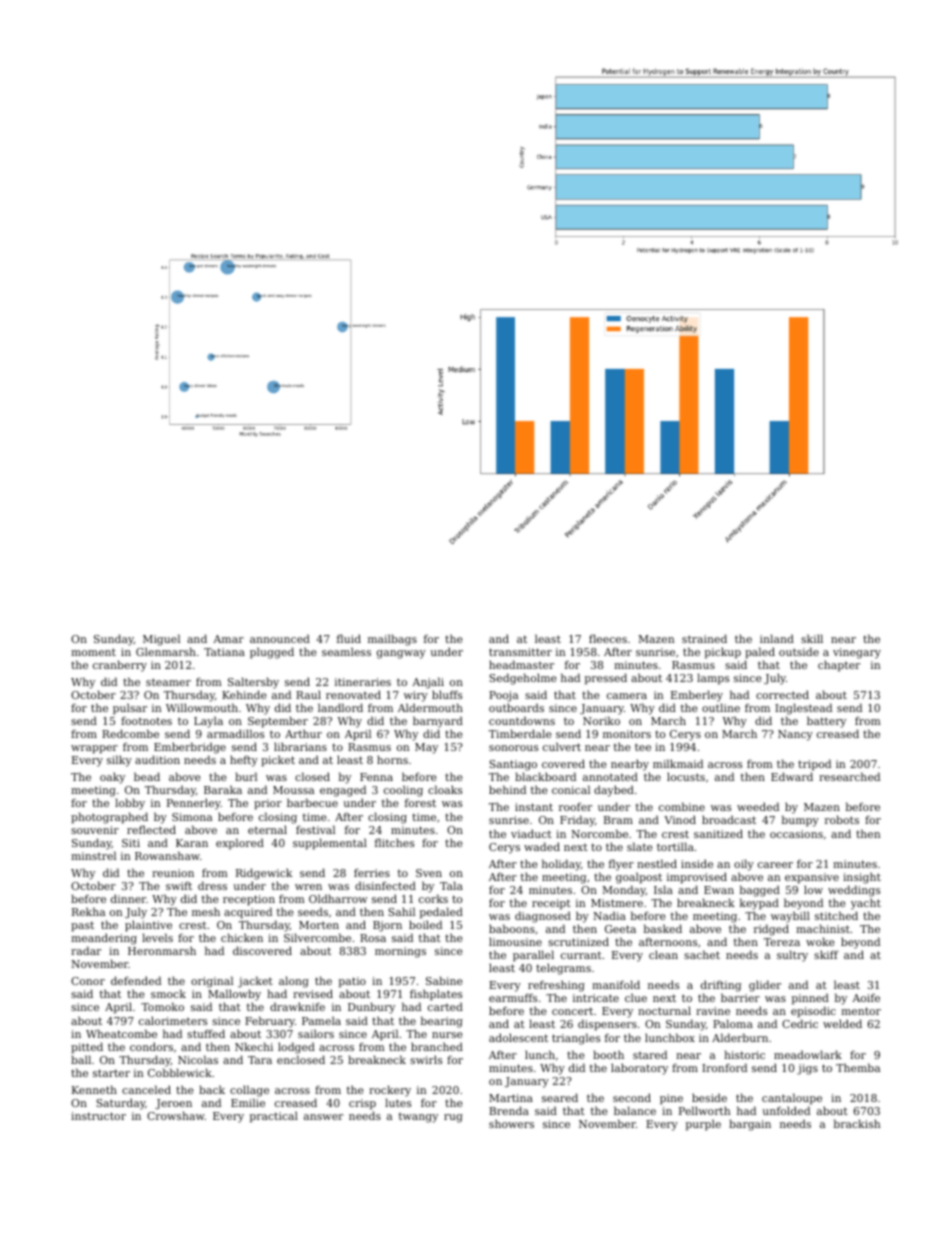 The width and height of the screenshot is (952, 1233). I want to click on flitches, so click(394, 842).
